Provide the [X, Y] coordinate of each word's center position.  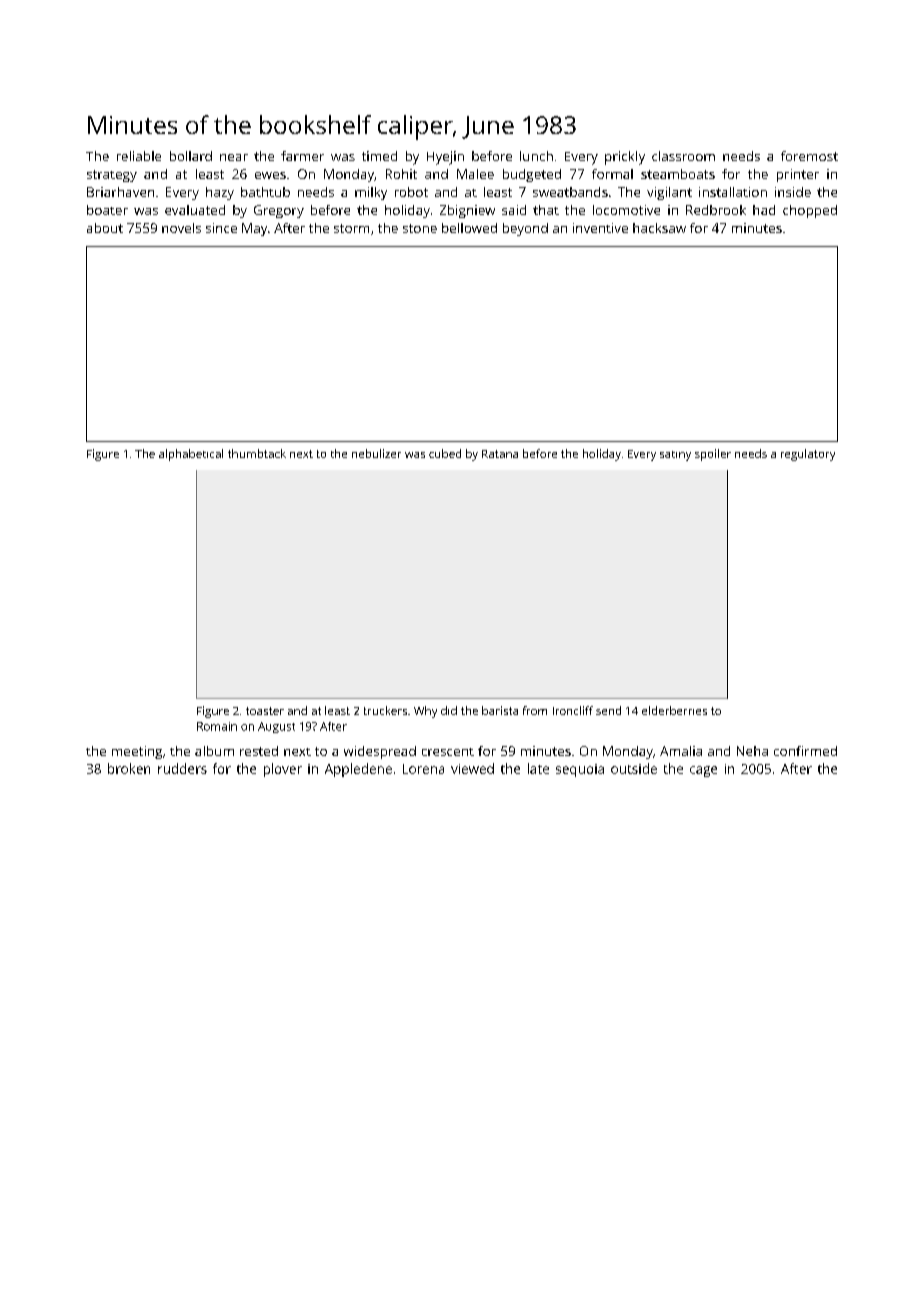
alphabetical [191, 455]
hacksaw [659, 228]
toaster [265, 711]
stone [420, 228]
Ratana [500, 454]
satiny [675, 456]
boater [107, 210]
